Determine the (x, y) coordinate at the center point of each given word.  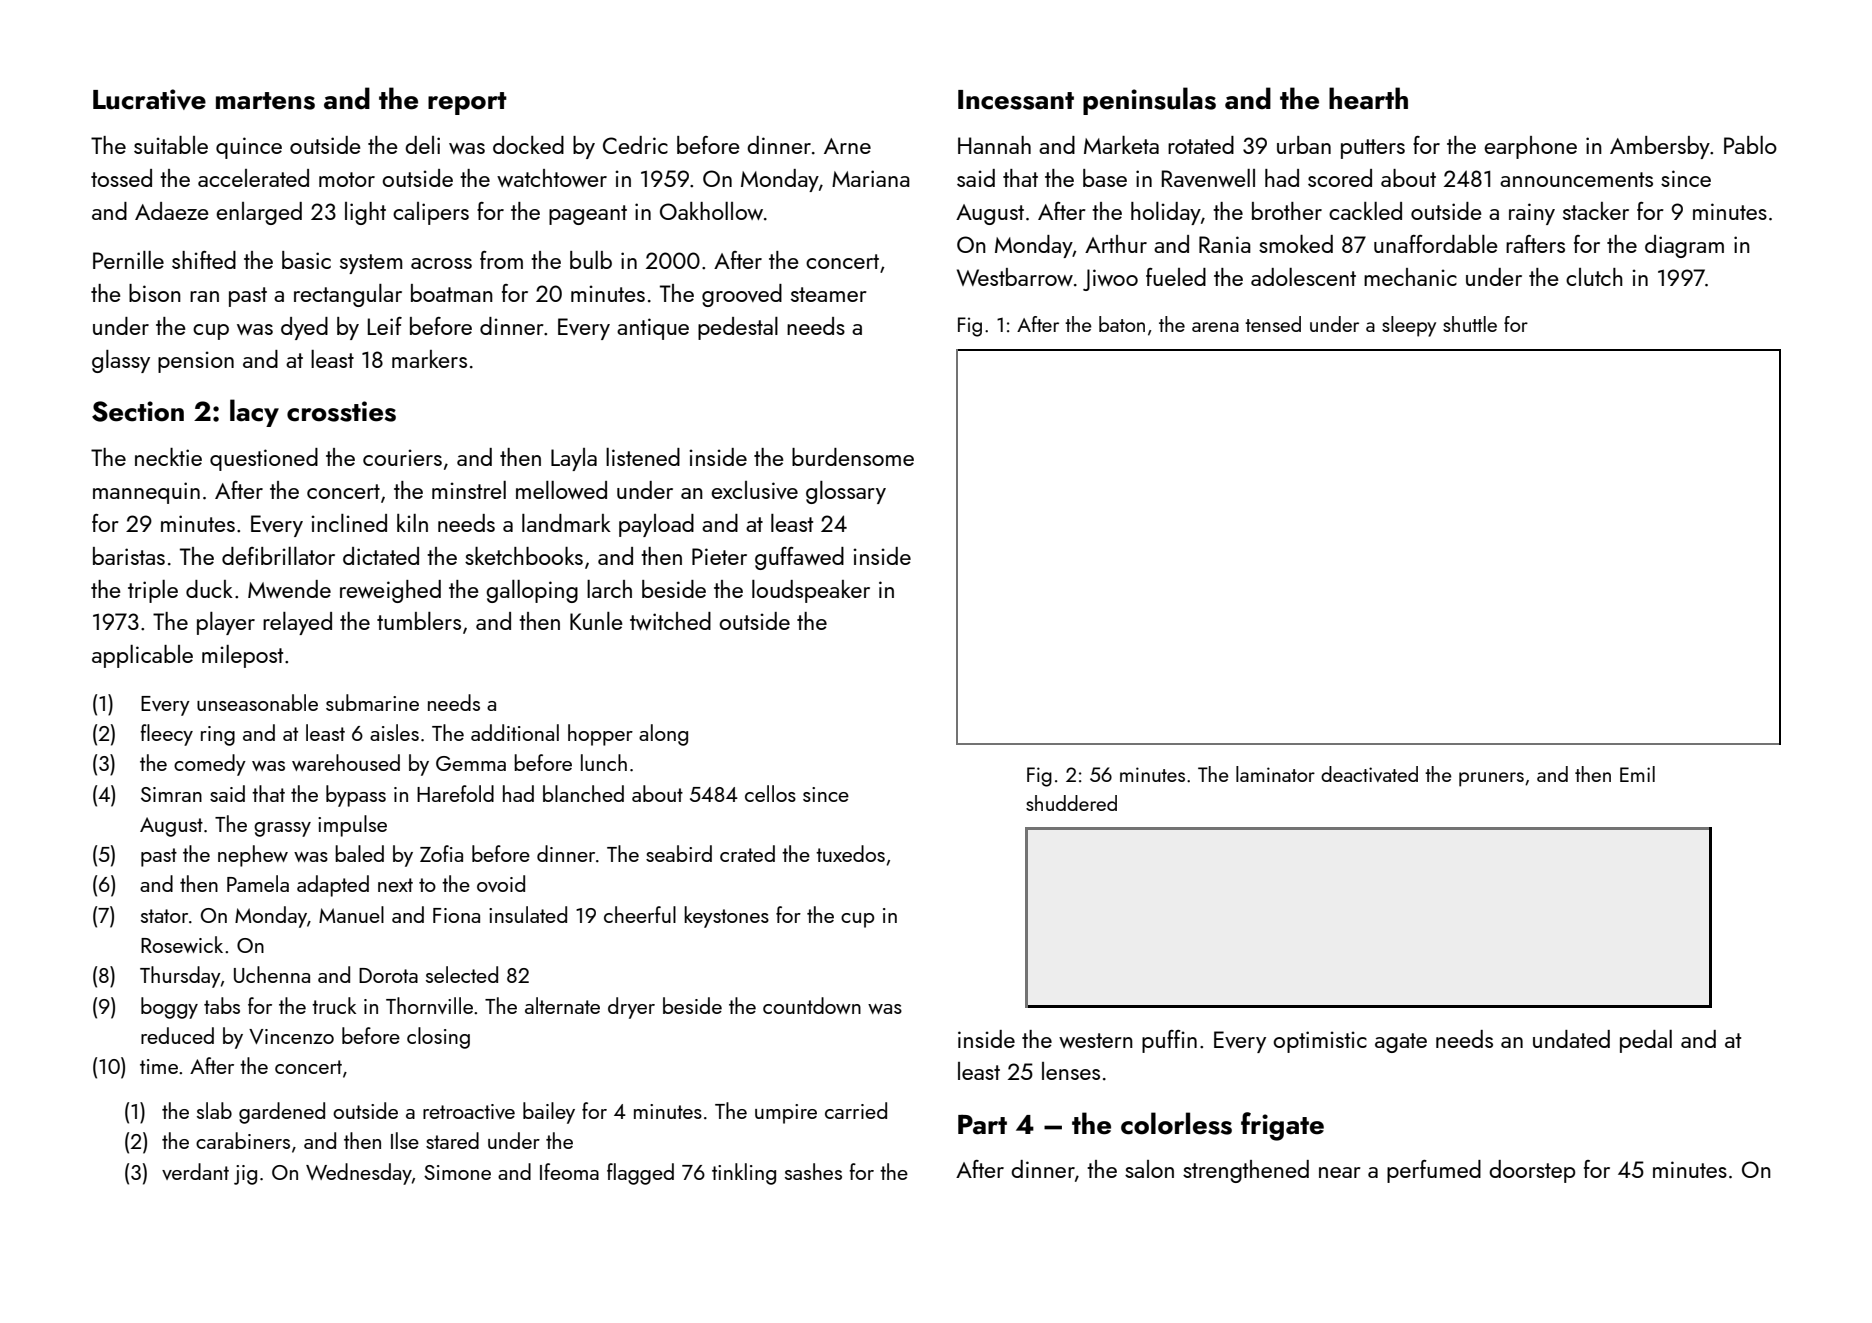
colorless (1176, 1123)
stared (452, 1140)
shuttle (1470, 324)
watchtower (552, 178)
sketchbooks (524, 556)
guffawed (799, 558)
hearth (1368, 98)
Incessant (1016, 100)
